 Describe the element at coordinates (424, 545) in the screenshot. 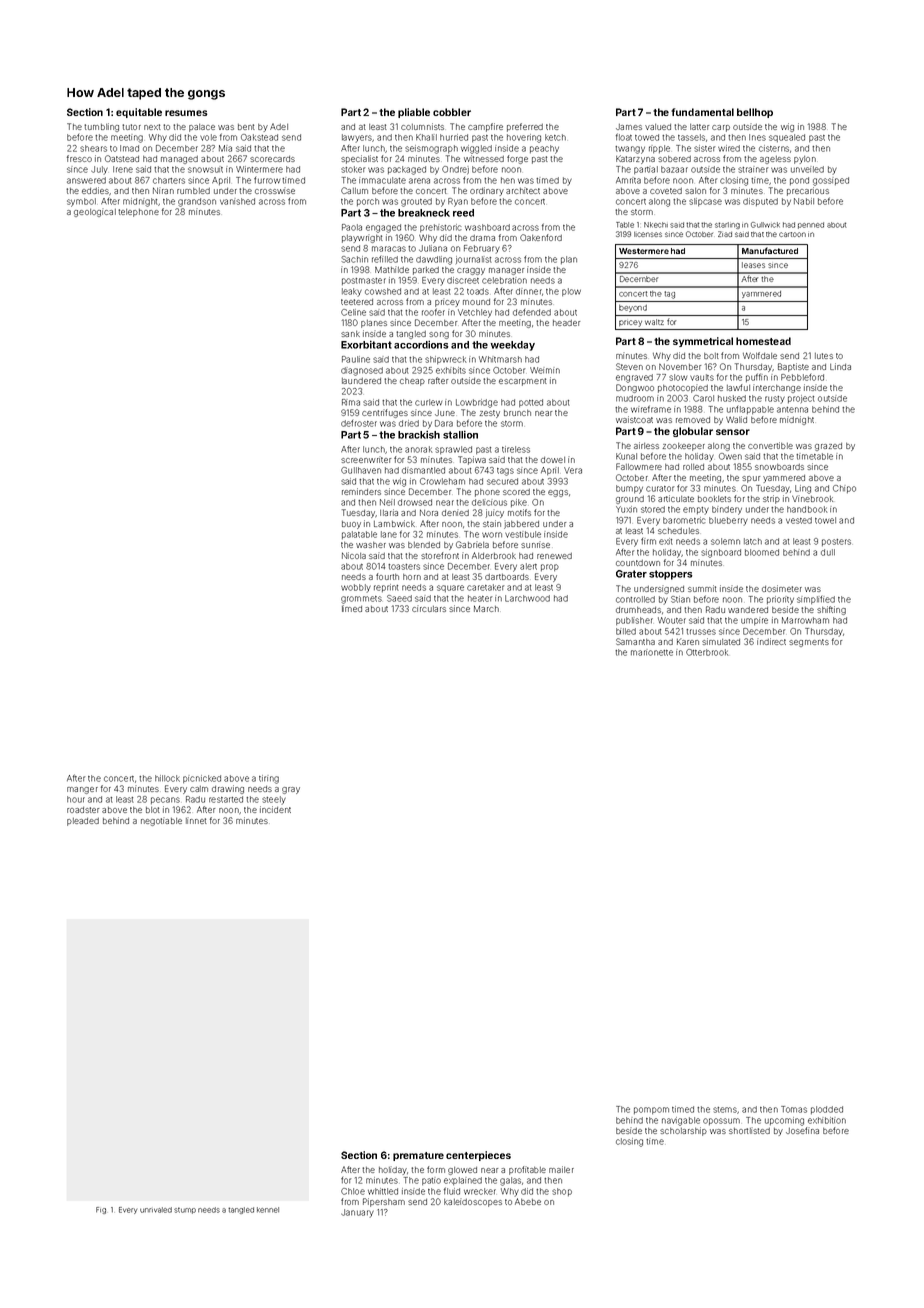

I see `blended` at that location.
